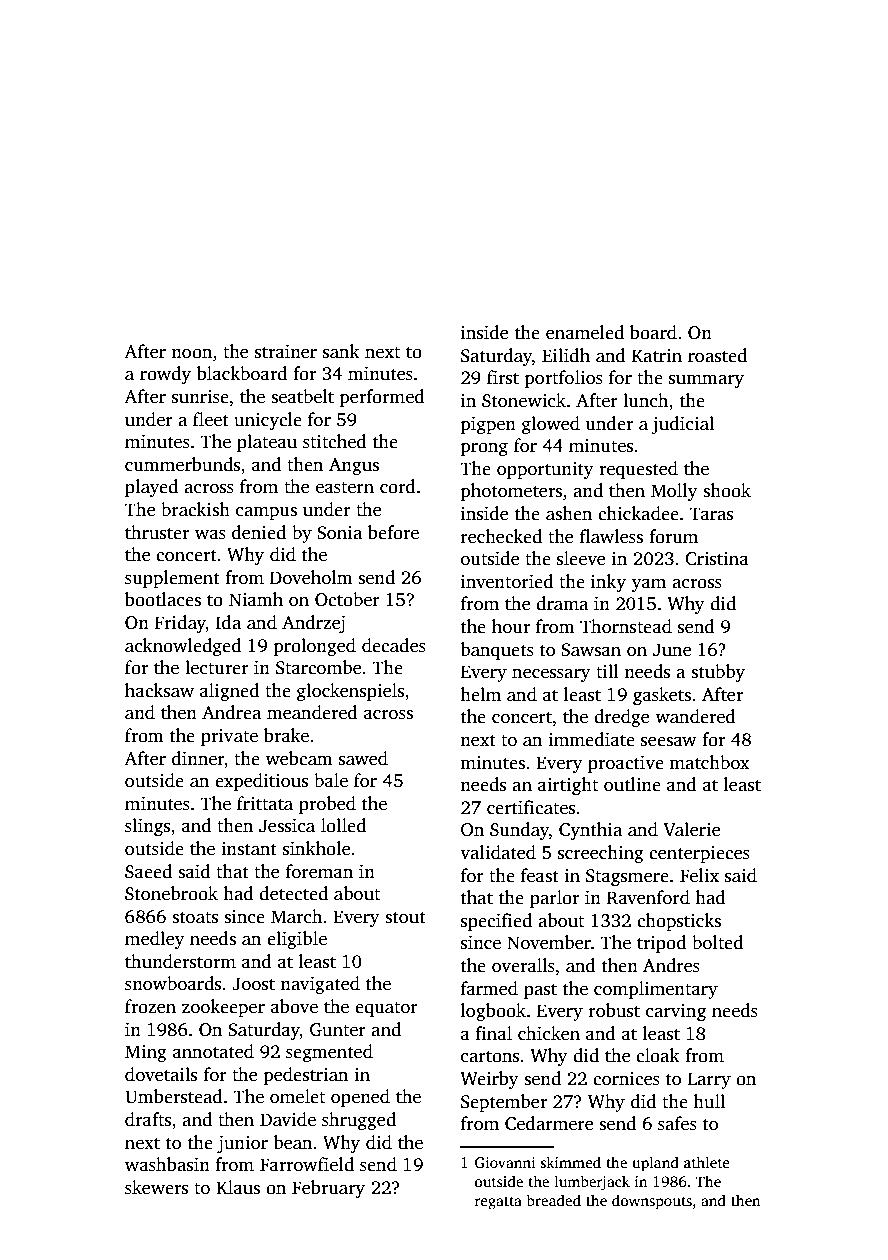 The image size is (888, 1260). What do you see at coordinates (638, 470) in the page?
I see `requested` at bounding box center [638, 470].
